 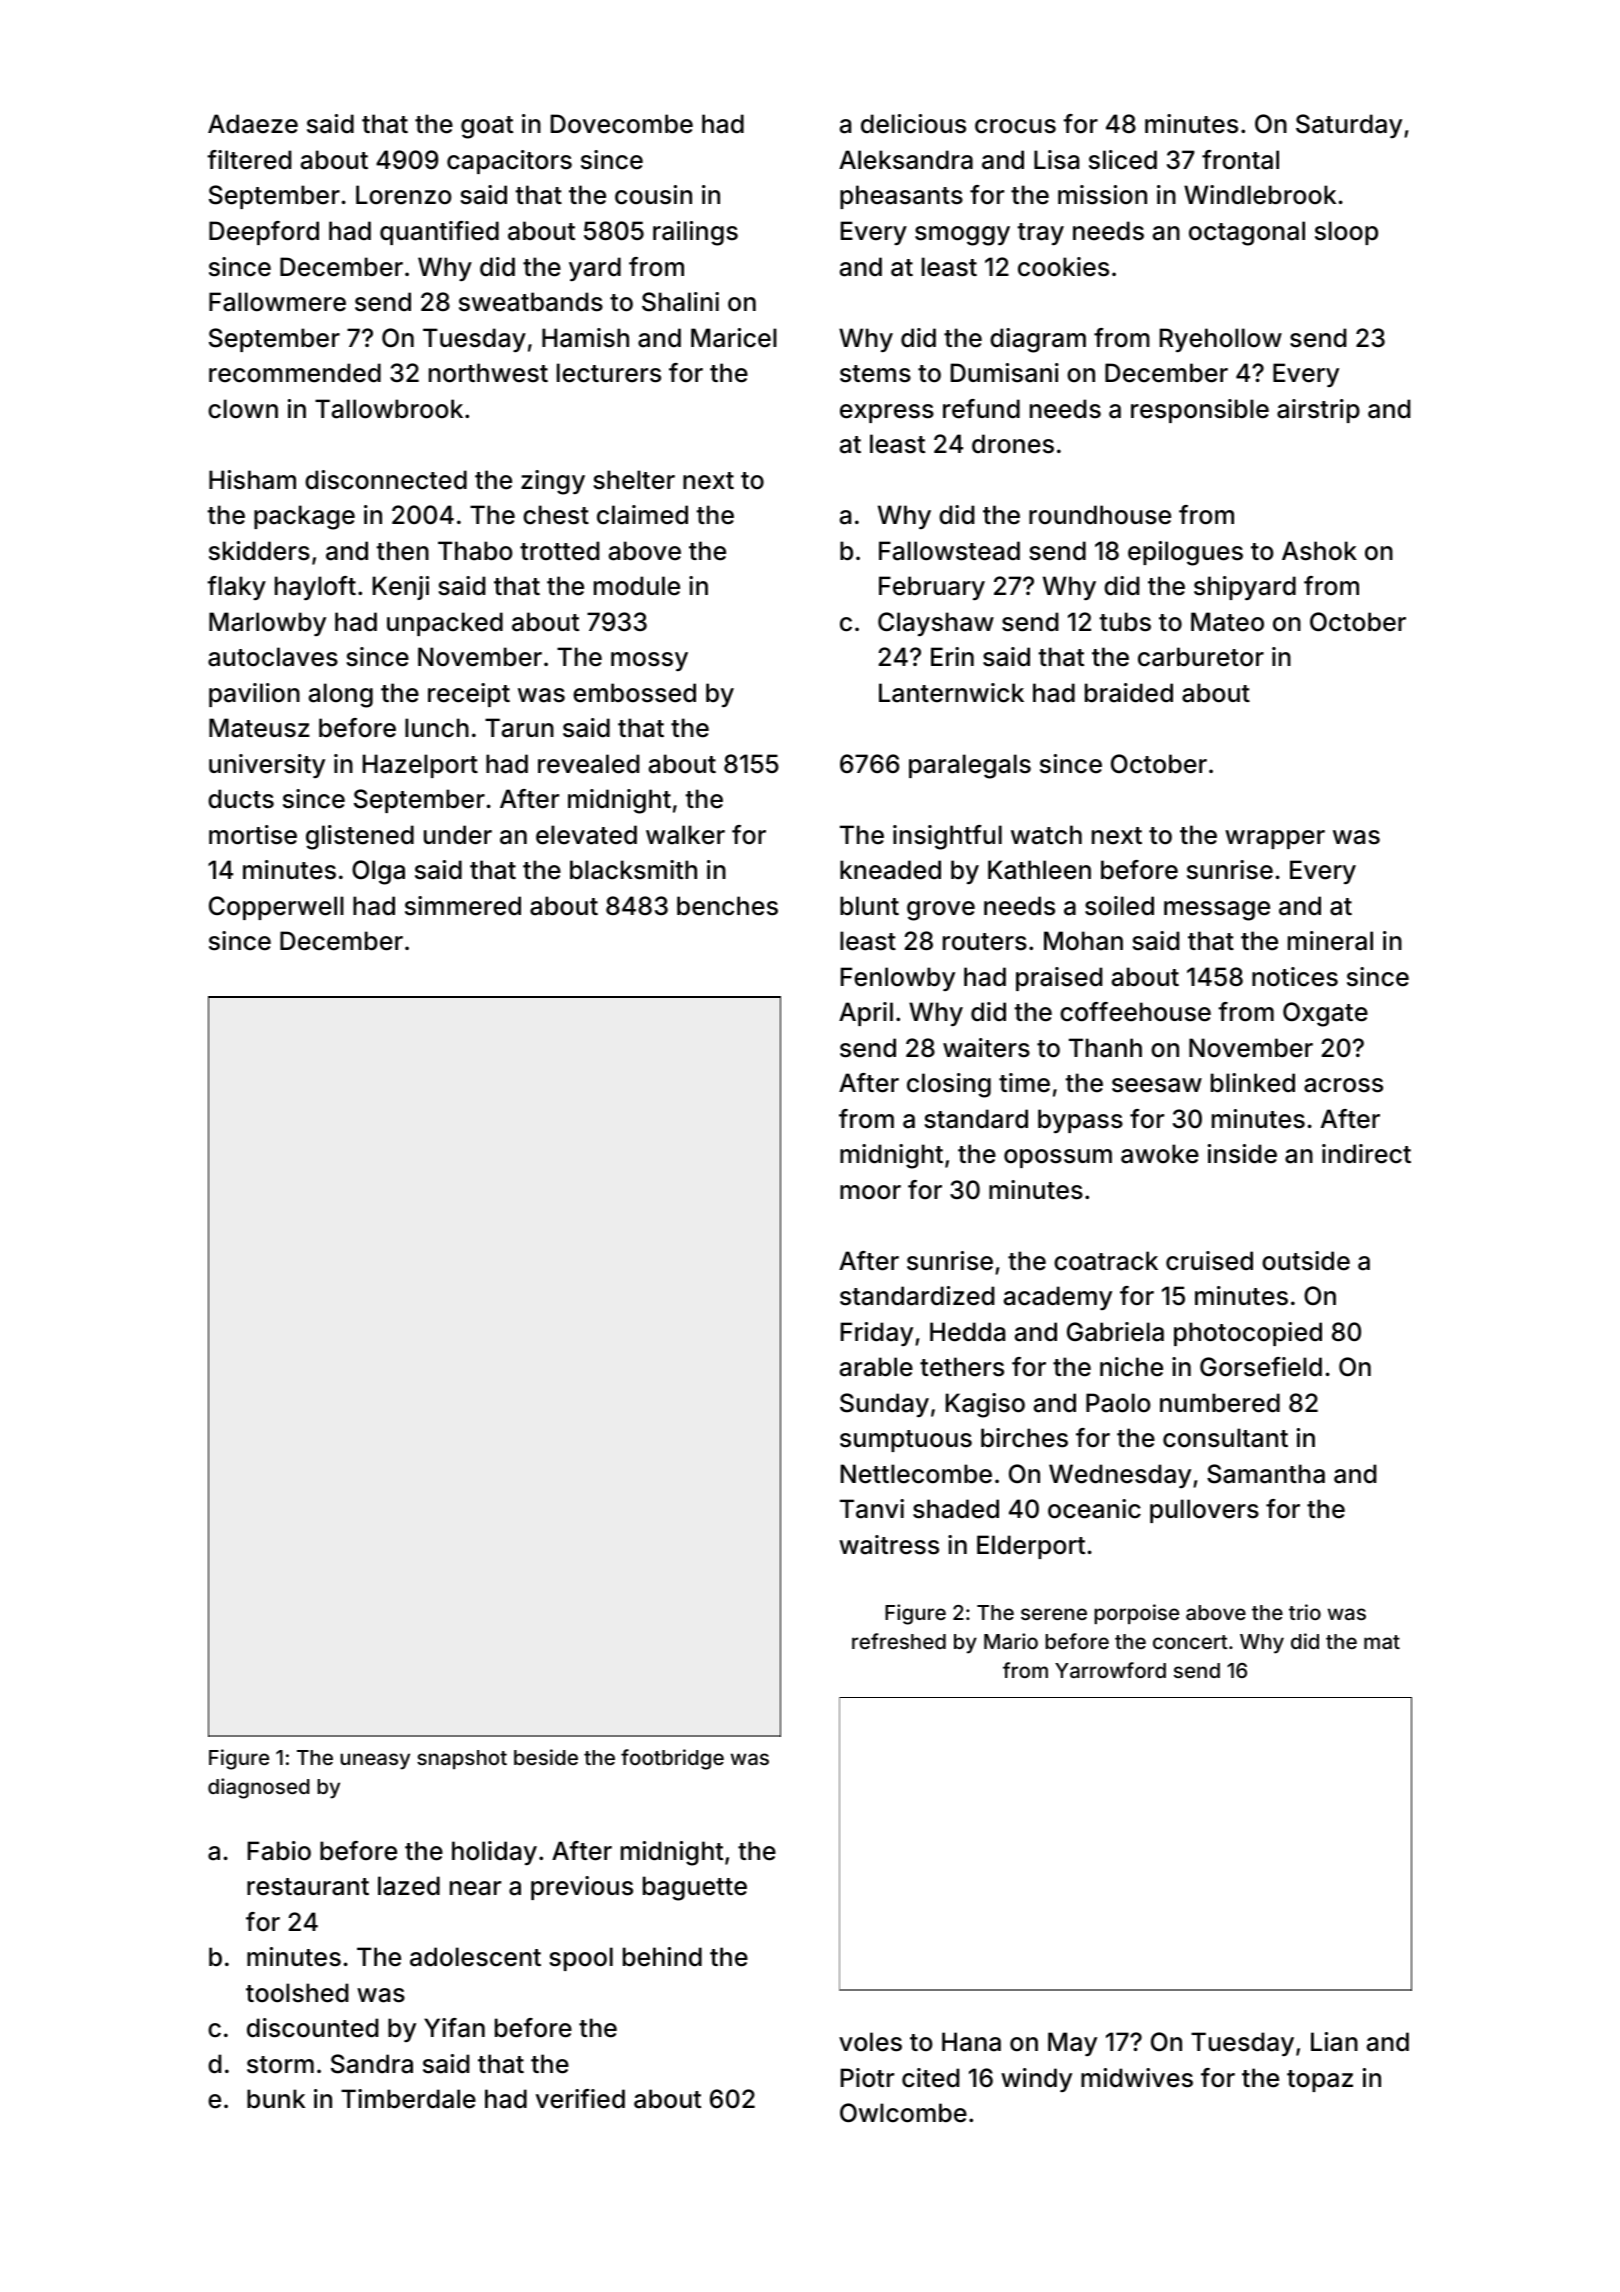 I want to click on Deepford, so click(x=264, y=233).
